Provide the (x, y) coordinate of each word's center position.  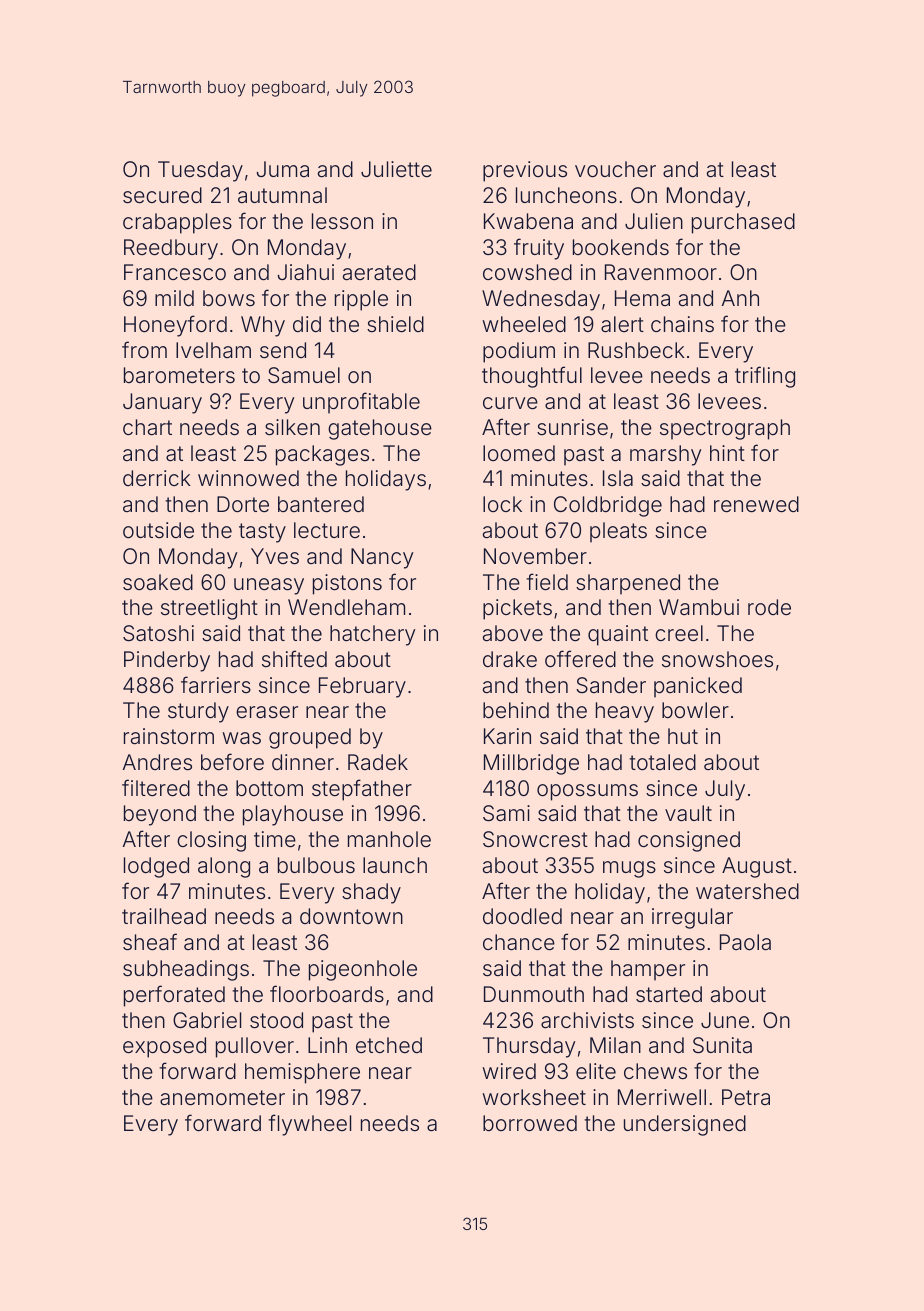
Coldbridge (608, 506)
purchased (743, 223)
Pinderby (167, 661)
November (535, 556)
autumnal (282, 195)
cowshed (527, 272)
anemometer (222, 1097)
